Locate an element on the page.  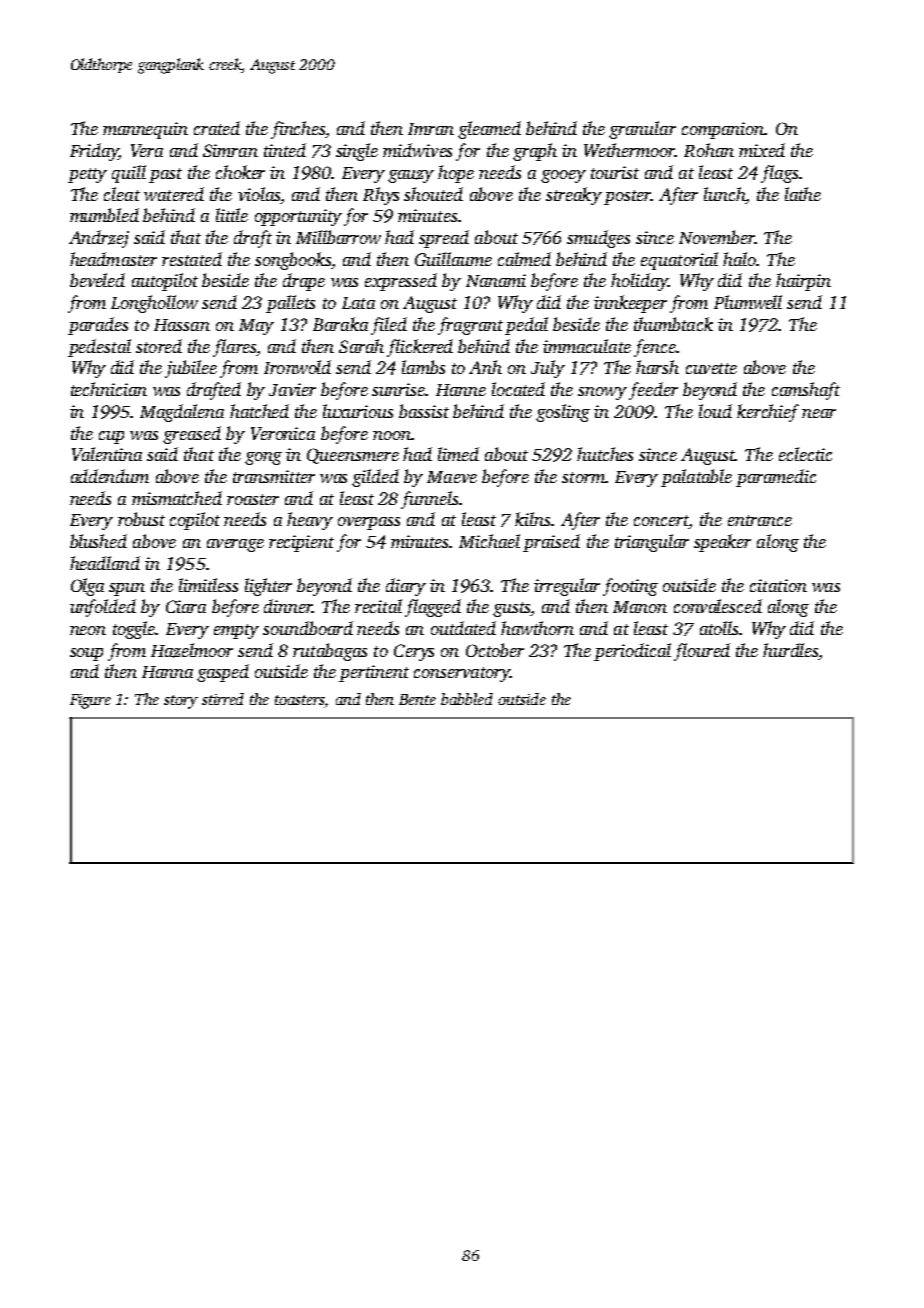
hurdles is located at coordinates (790, 650).
